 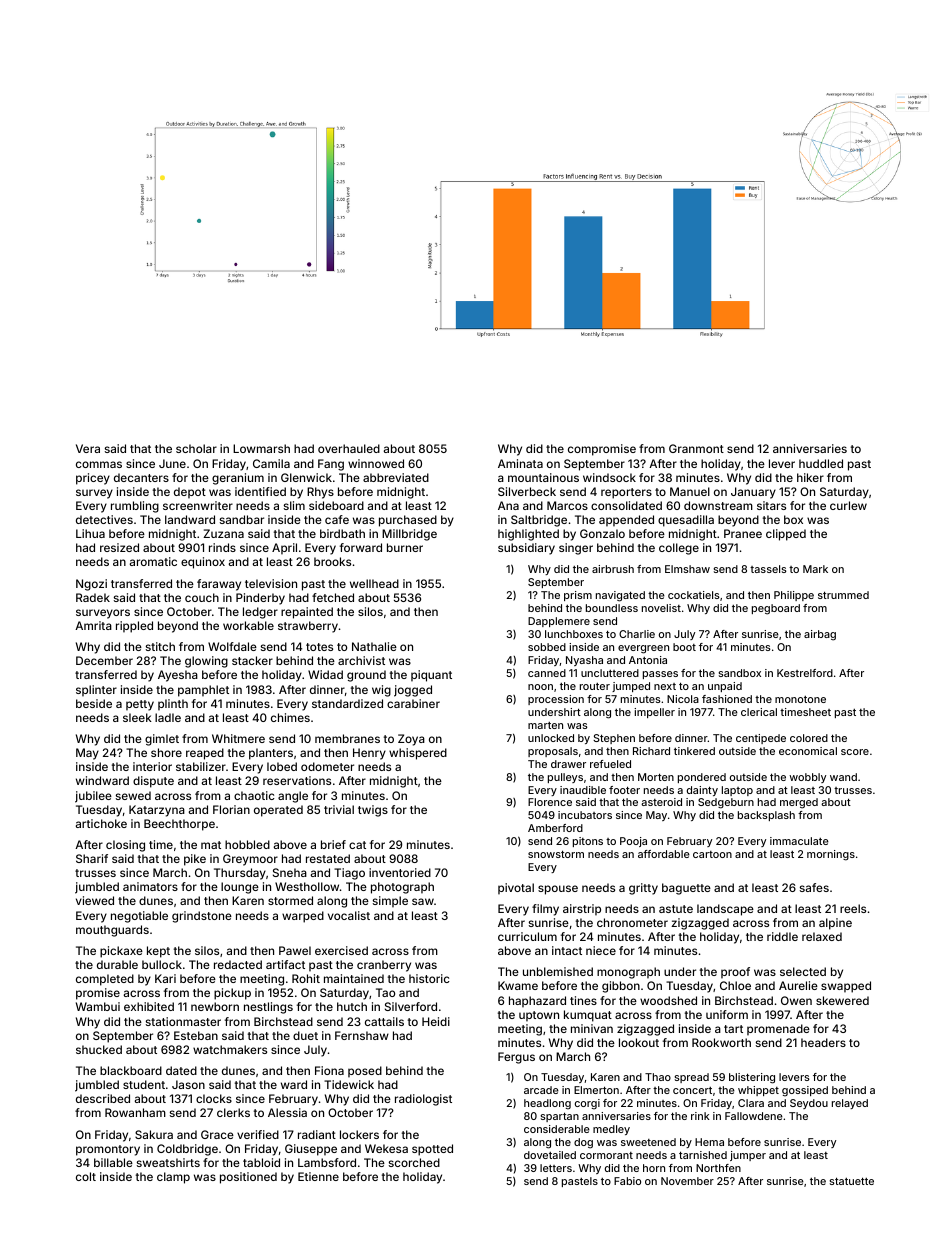 What do you see at coordinates (679, 549) in the page?
I see `college` at bounding box center [679, 549].
